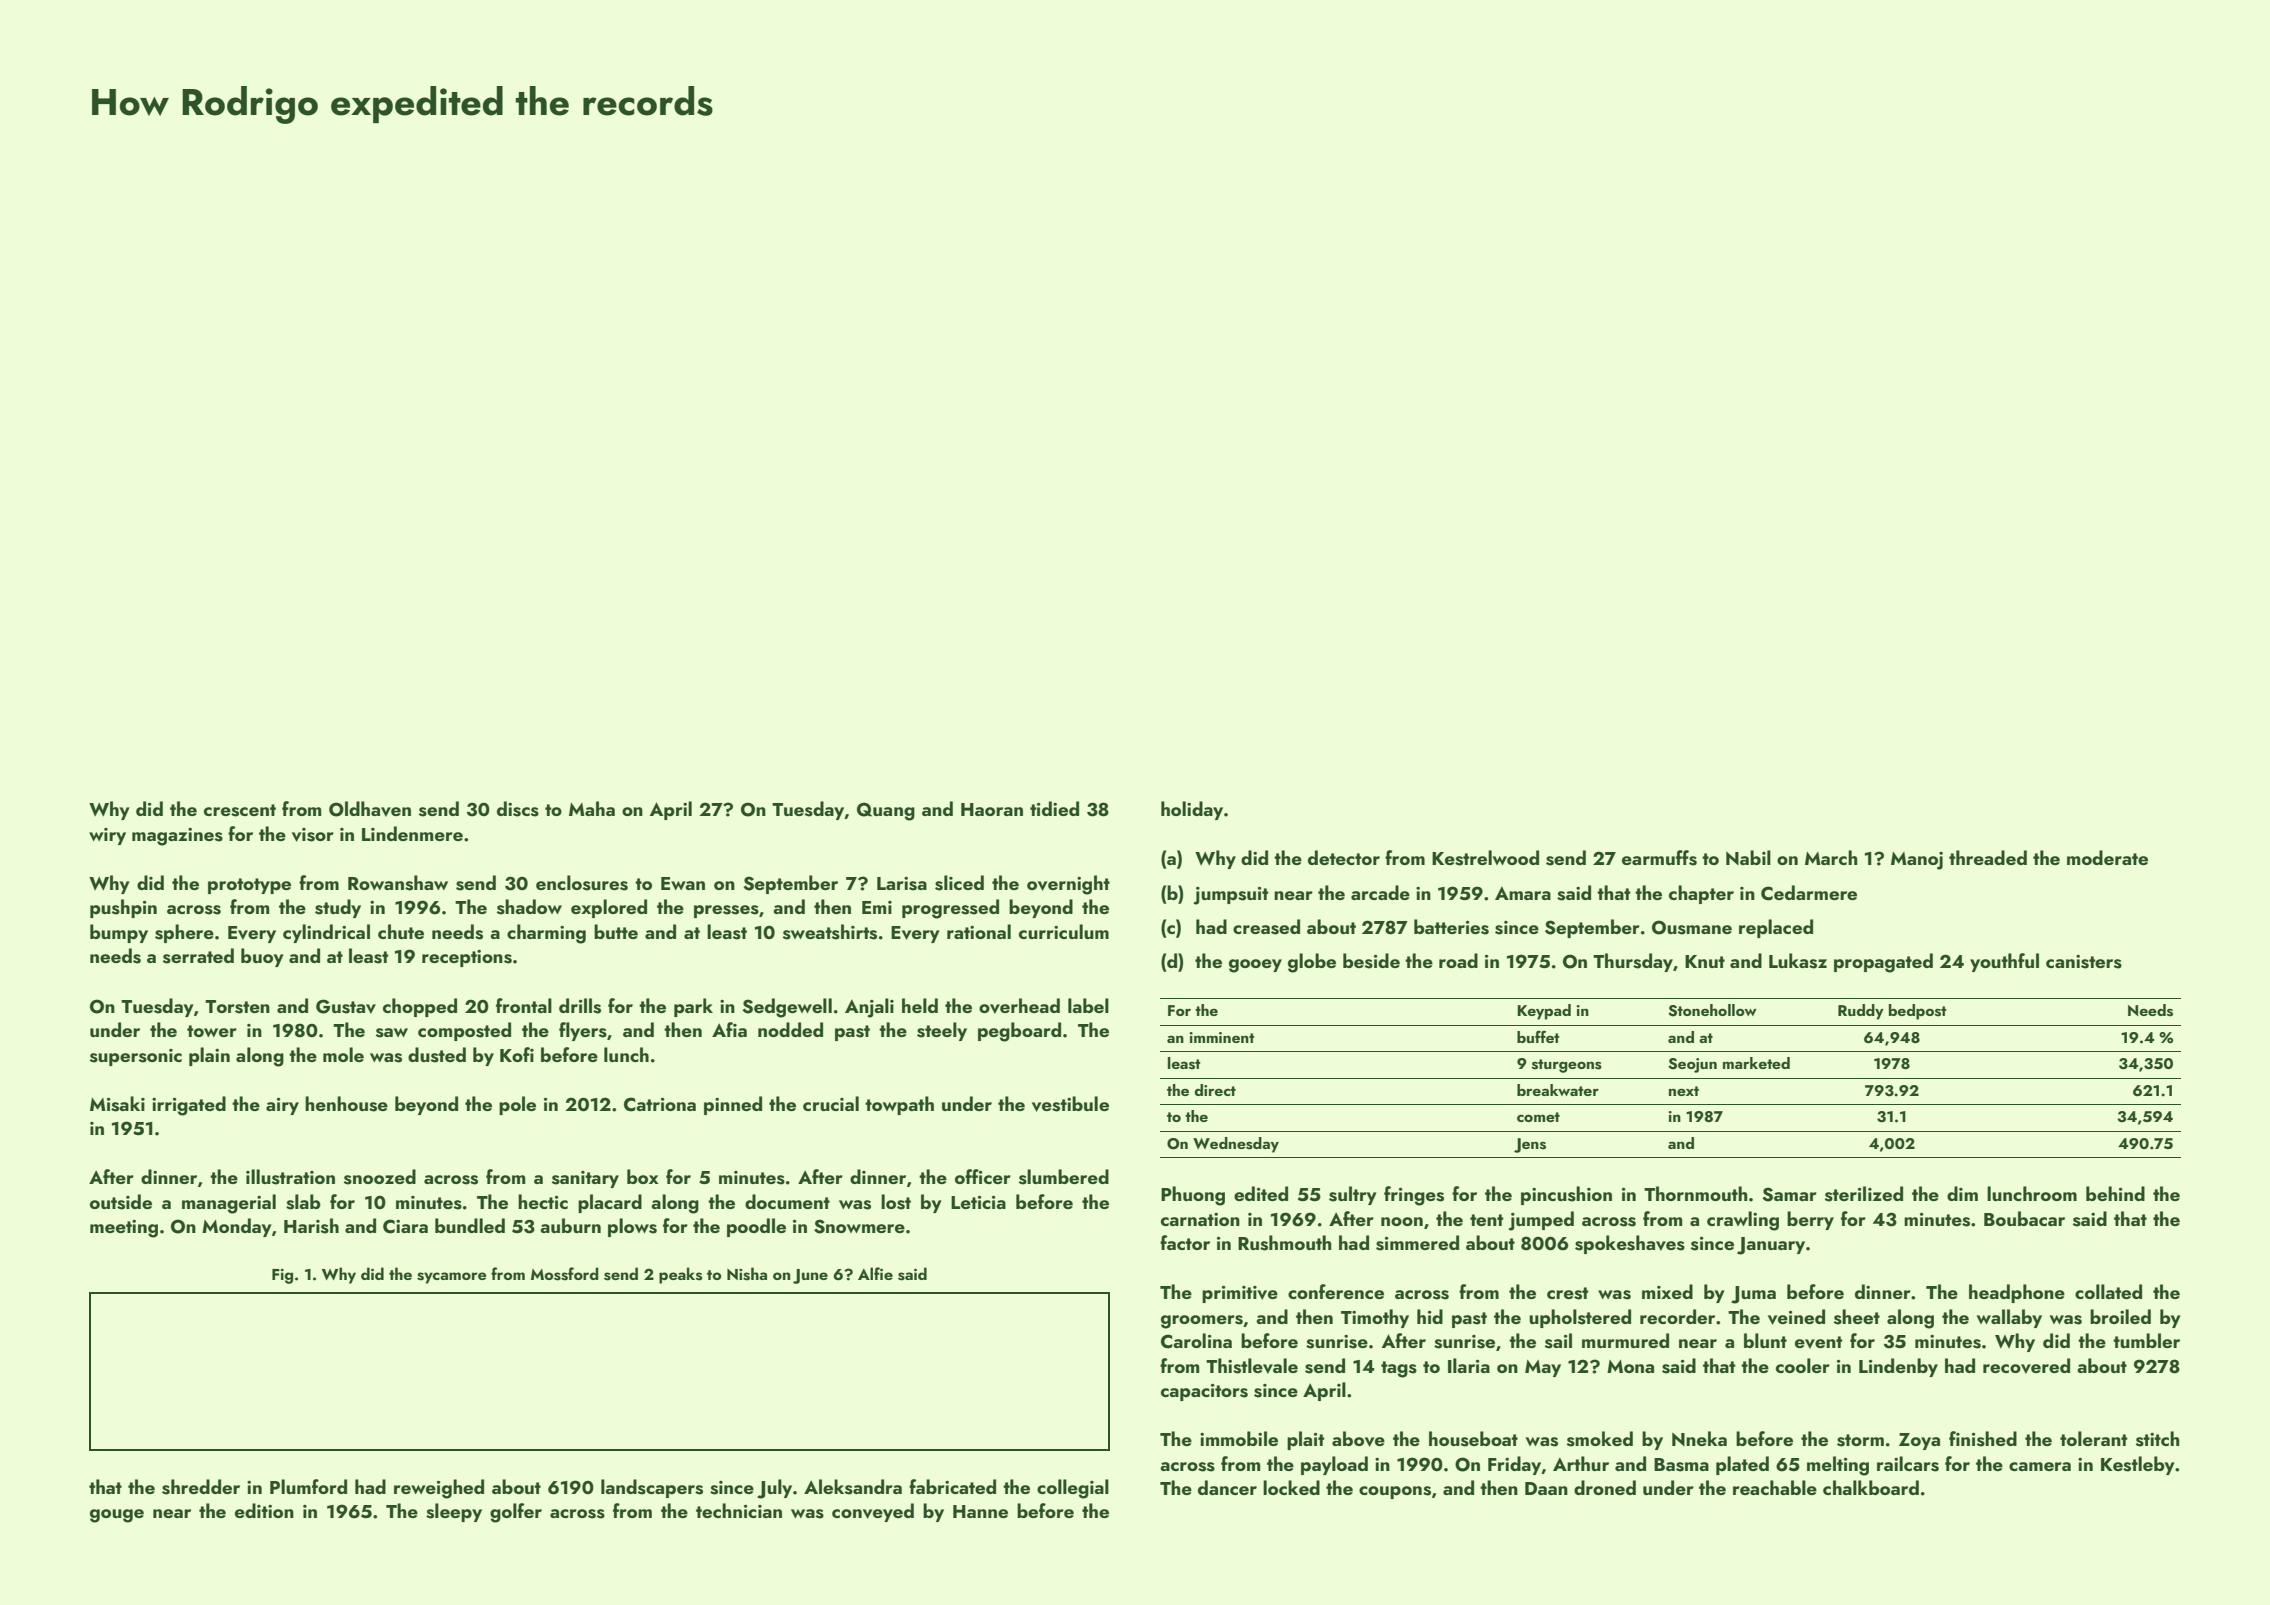  What do you see at coordinates (592, 808) in the page?
I see `Maha` at bounding box center [592, 808].
